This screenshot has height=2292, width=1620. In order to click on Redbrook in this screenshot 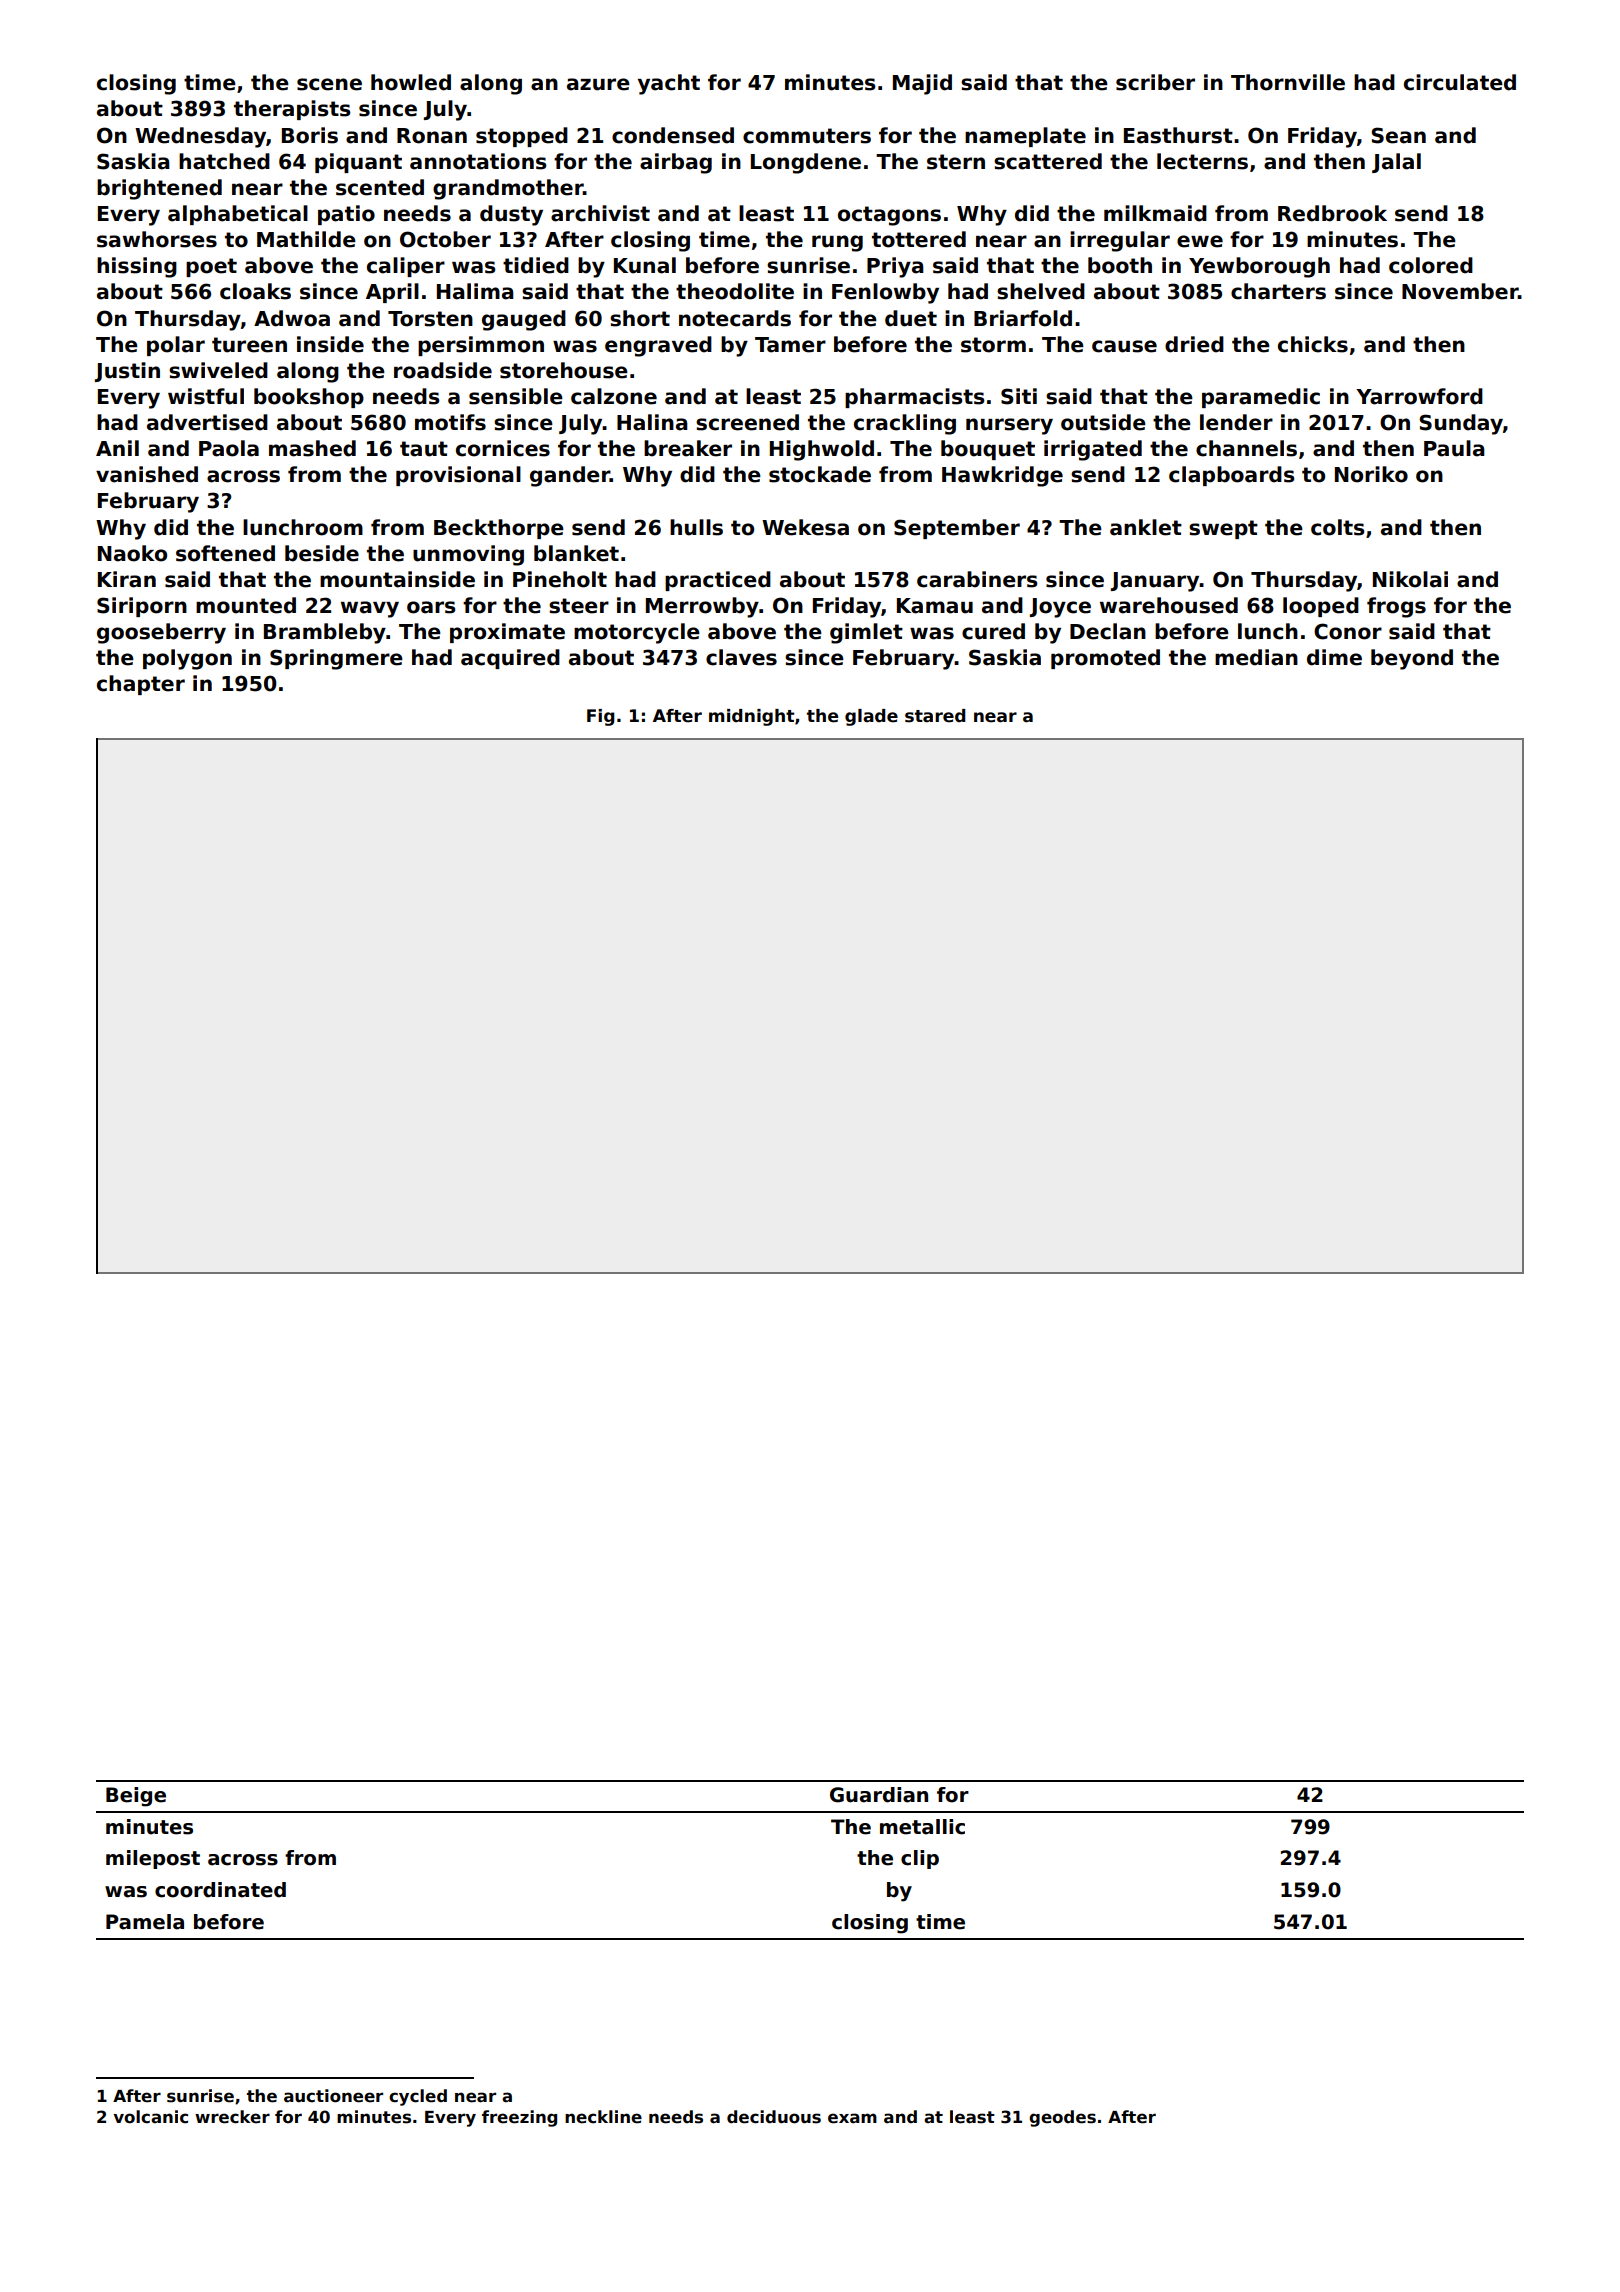, I will do `click(1332, 213)`.
